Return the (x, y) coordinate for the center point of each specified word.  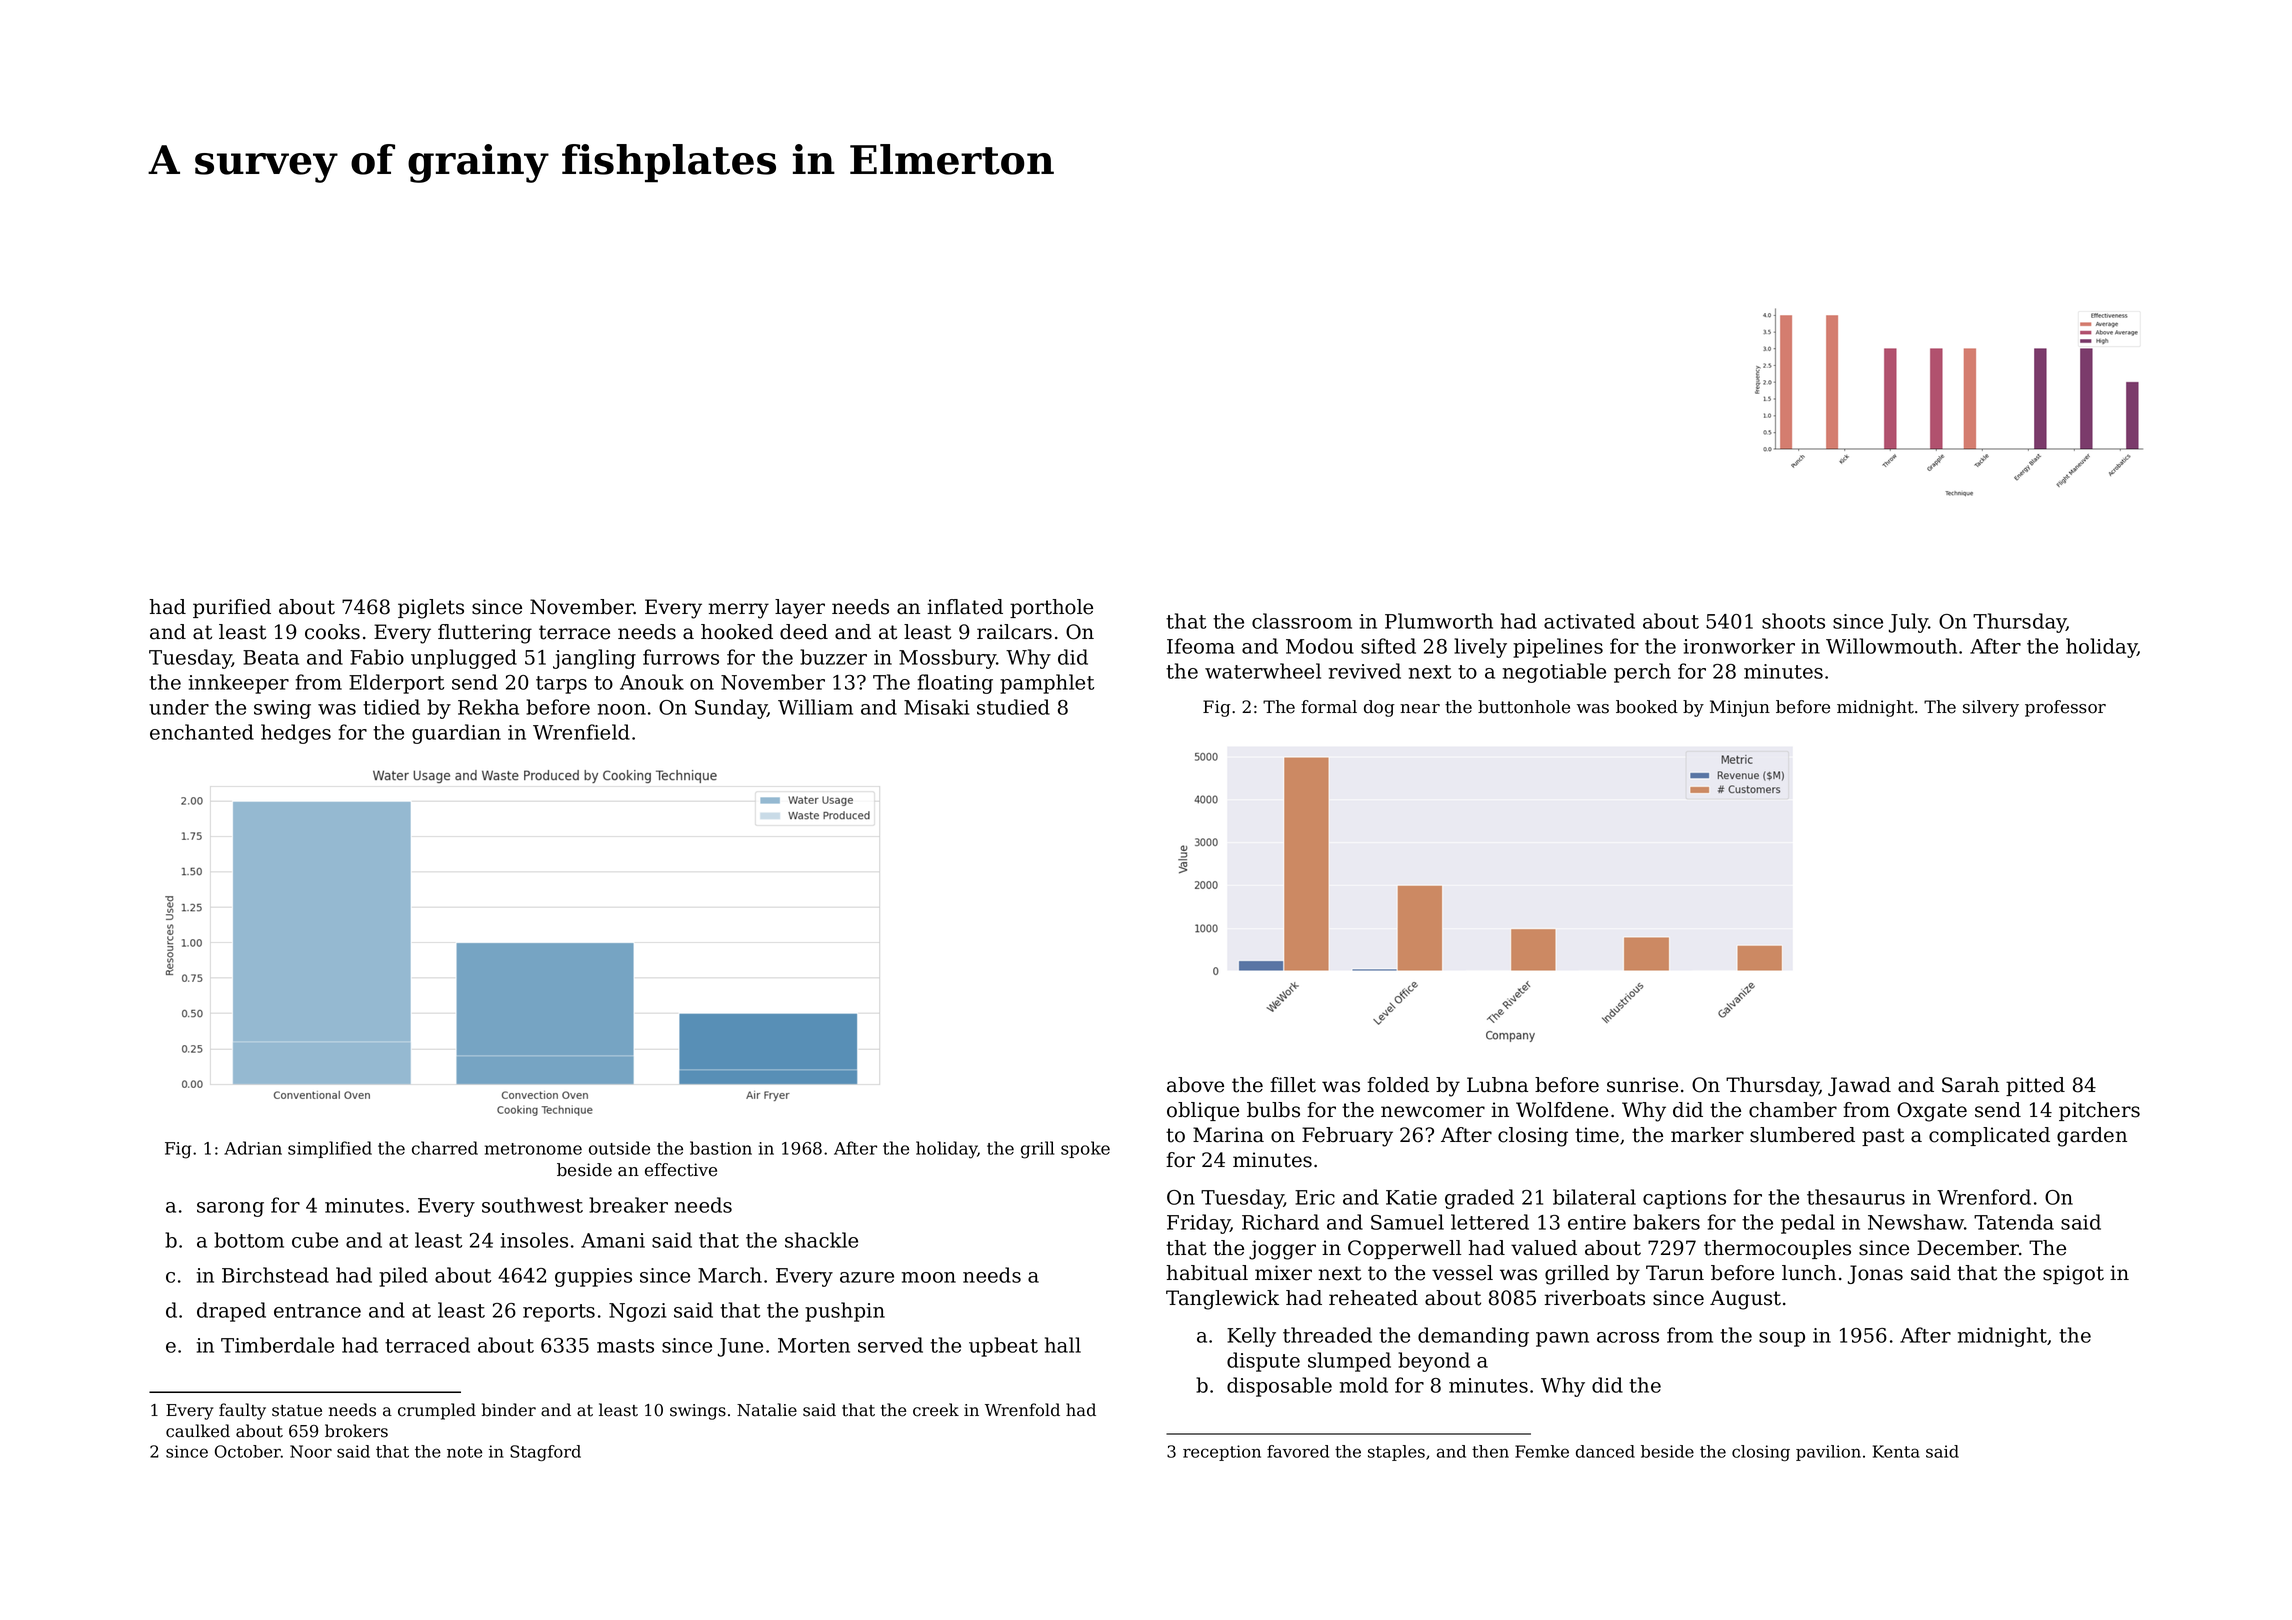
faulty (242, 1411)
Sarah (1970, 1085)
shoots (1793, 621)
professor (2065, 708)
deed (804, 632)
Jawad (1859, 1086)
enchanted (202, 732)
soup (1782, 1339)
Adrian (253, 1148)
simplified (330, 1149)
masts (625, 1346)
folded (1398, 1085)
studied (1013, 707)
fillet (1293, 1085)
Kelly (1251, 1337)
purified (232, 608)
